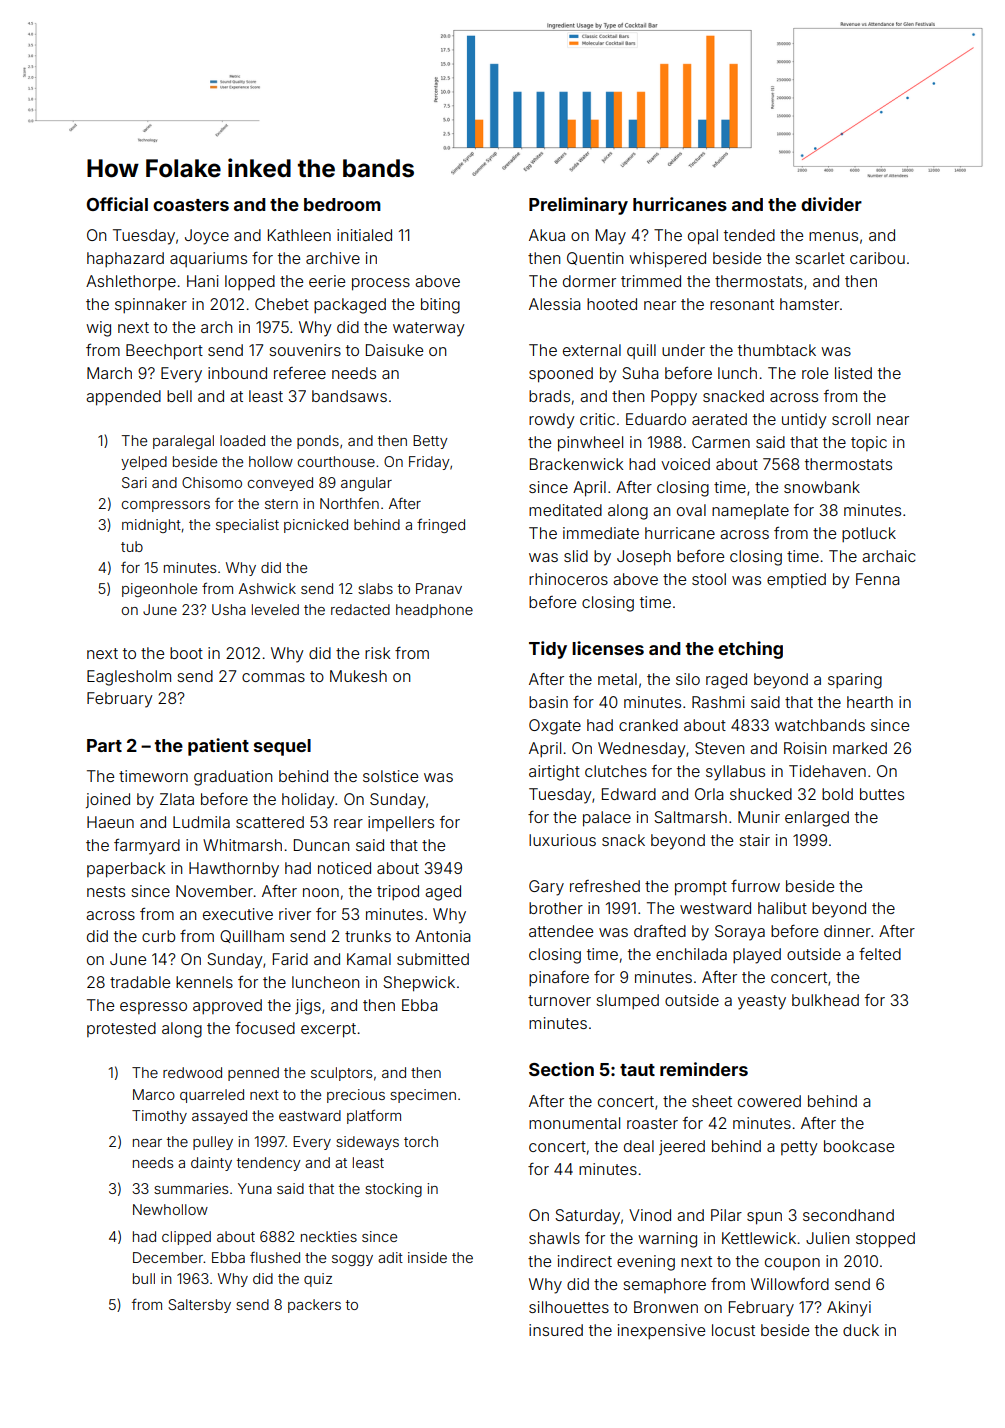 The width and height of the screenshot is (1005, 1428). Describe the element at coordinates (191, 205) in the screenshot. I see `coasters` at that location.
